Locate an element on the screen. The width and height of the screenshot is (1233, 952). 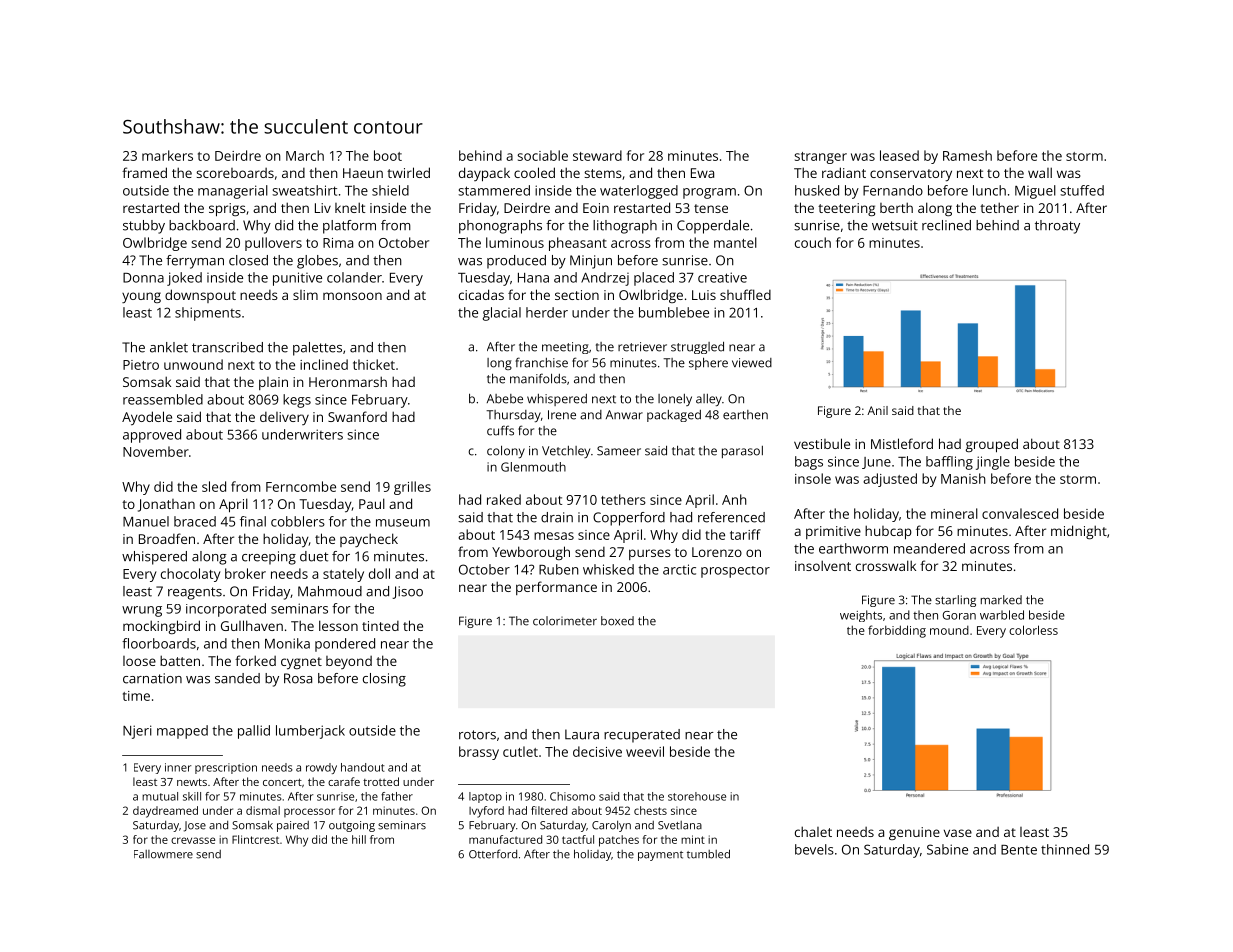
sprigs is located at coordinates (227, 210).
